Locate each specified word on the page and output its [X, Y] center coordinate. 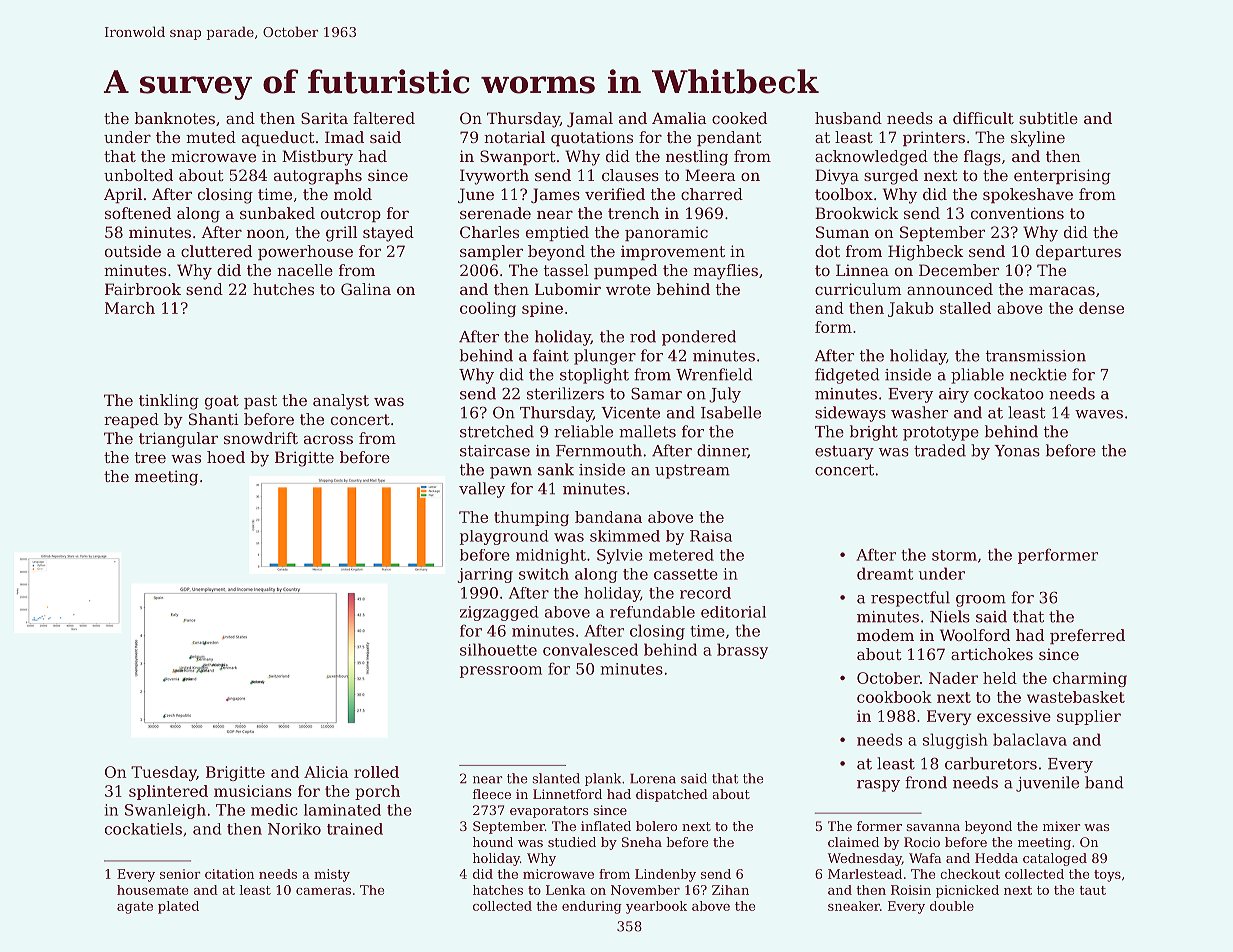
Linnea [862, 270]
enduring [592, 907]
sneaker [854, 906]
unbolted [138, 175]
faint [551, 355]
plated [178, 907]
